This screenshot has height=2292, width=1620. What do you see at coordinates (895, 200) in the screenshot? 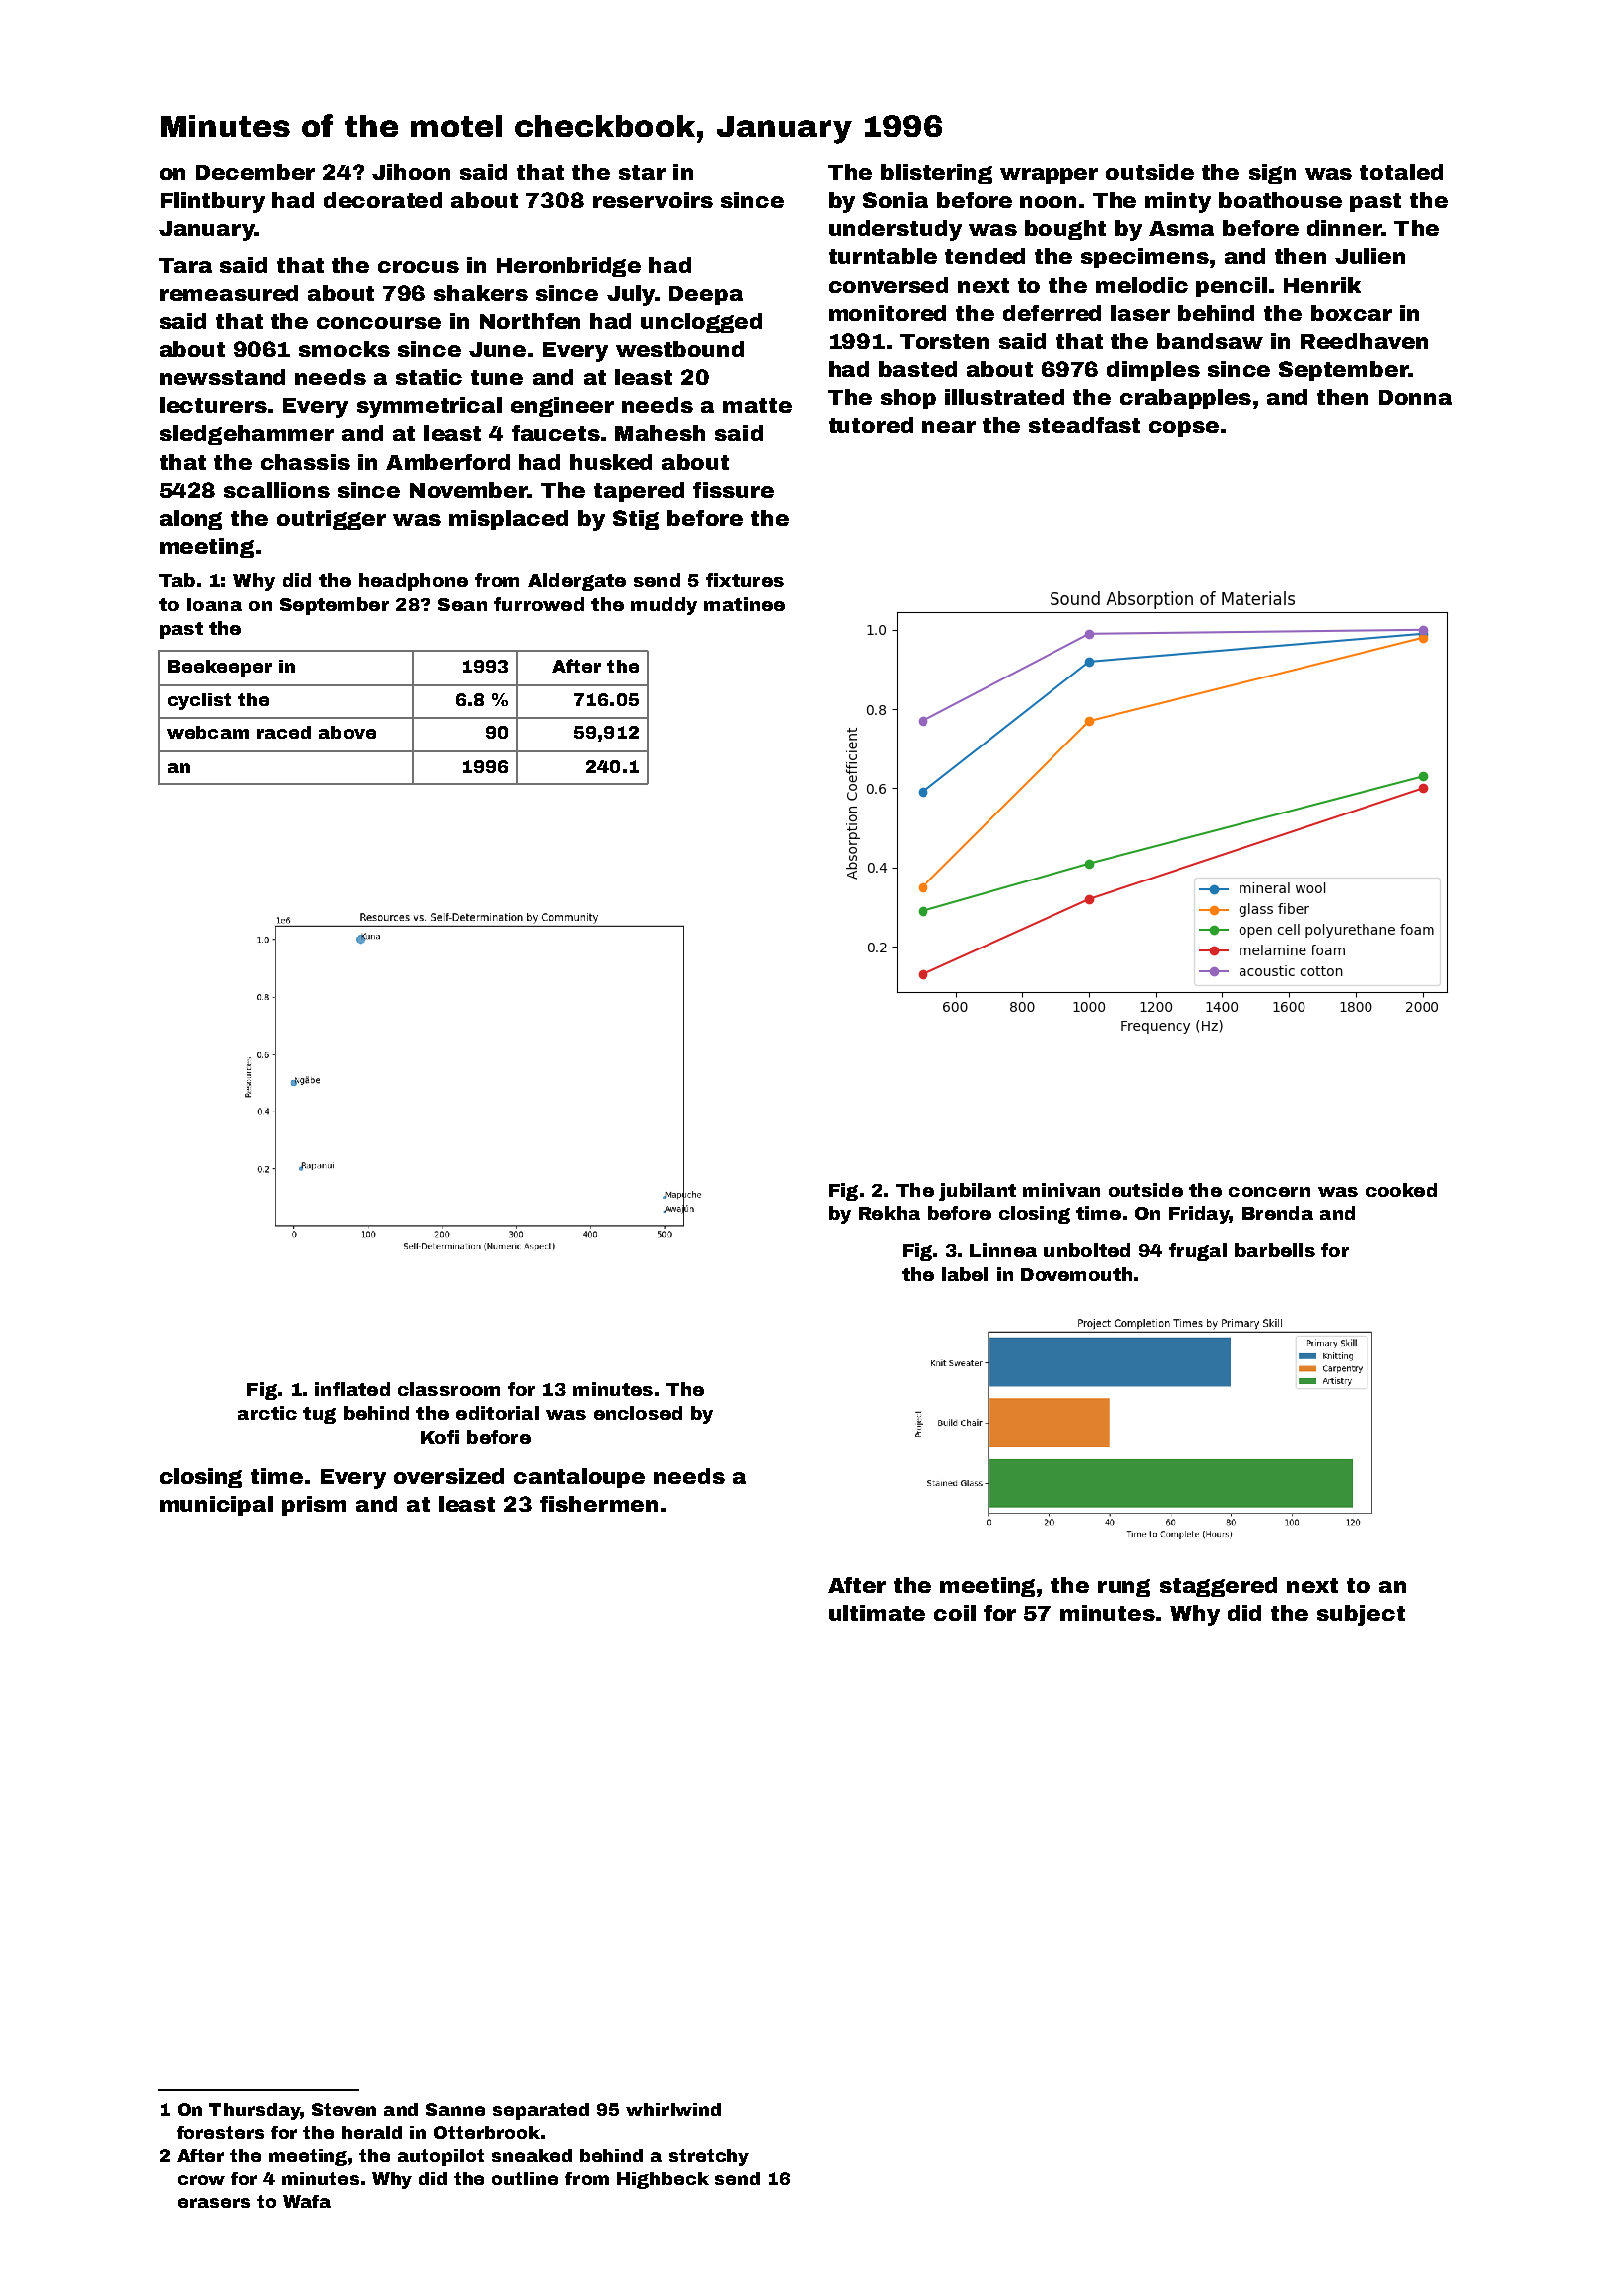
I see `Sonia` at bounding box center [895, 200].
